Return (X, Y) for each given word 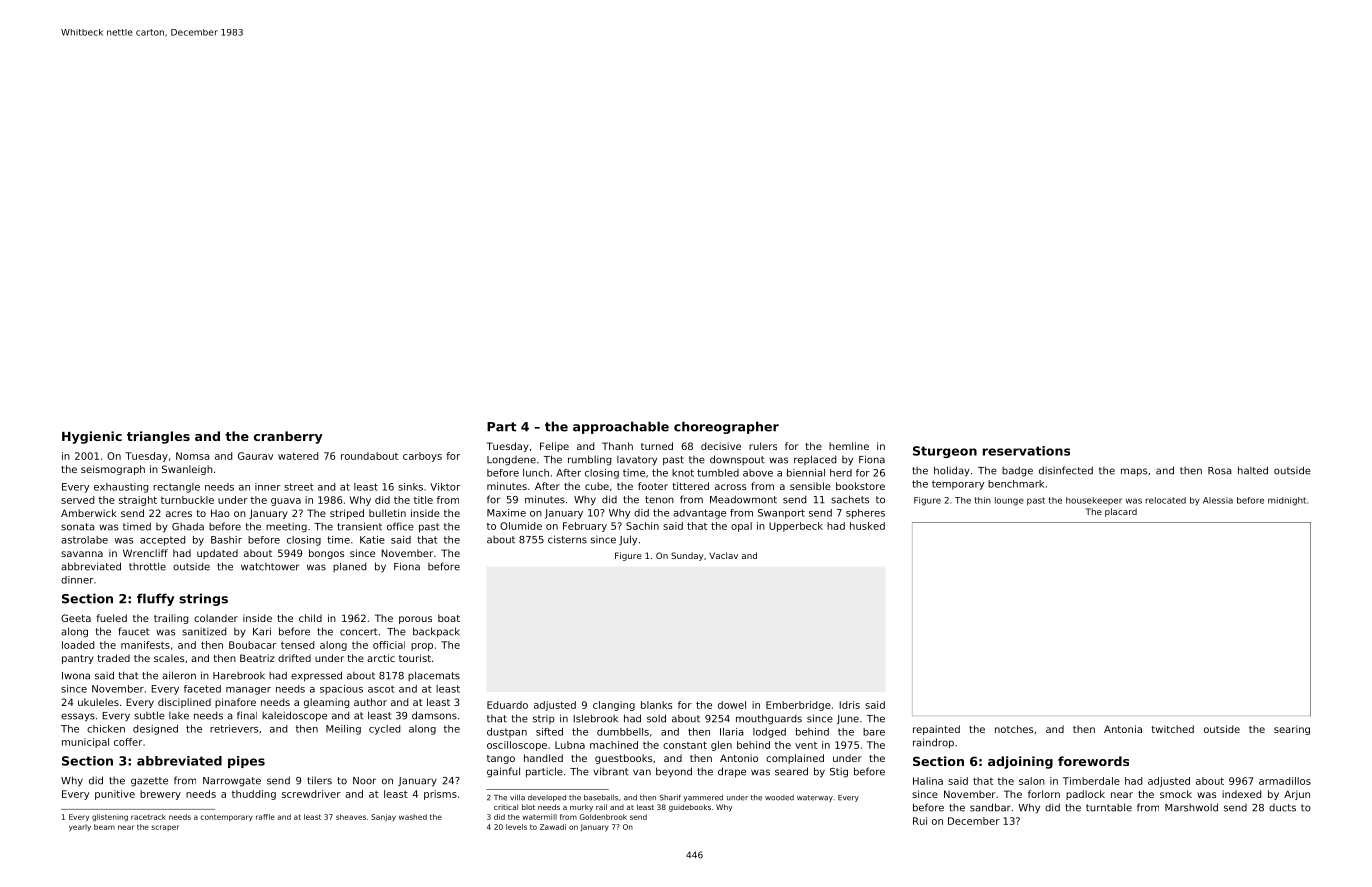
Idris (849, 705)
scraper (165, 828)
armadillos (1285, 781)
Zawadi (553, 827)
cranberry (288, 437)
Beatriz (257, 658)
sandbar (990, 807)
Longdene (511, 461)
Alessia (1218, 500)
